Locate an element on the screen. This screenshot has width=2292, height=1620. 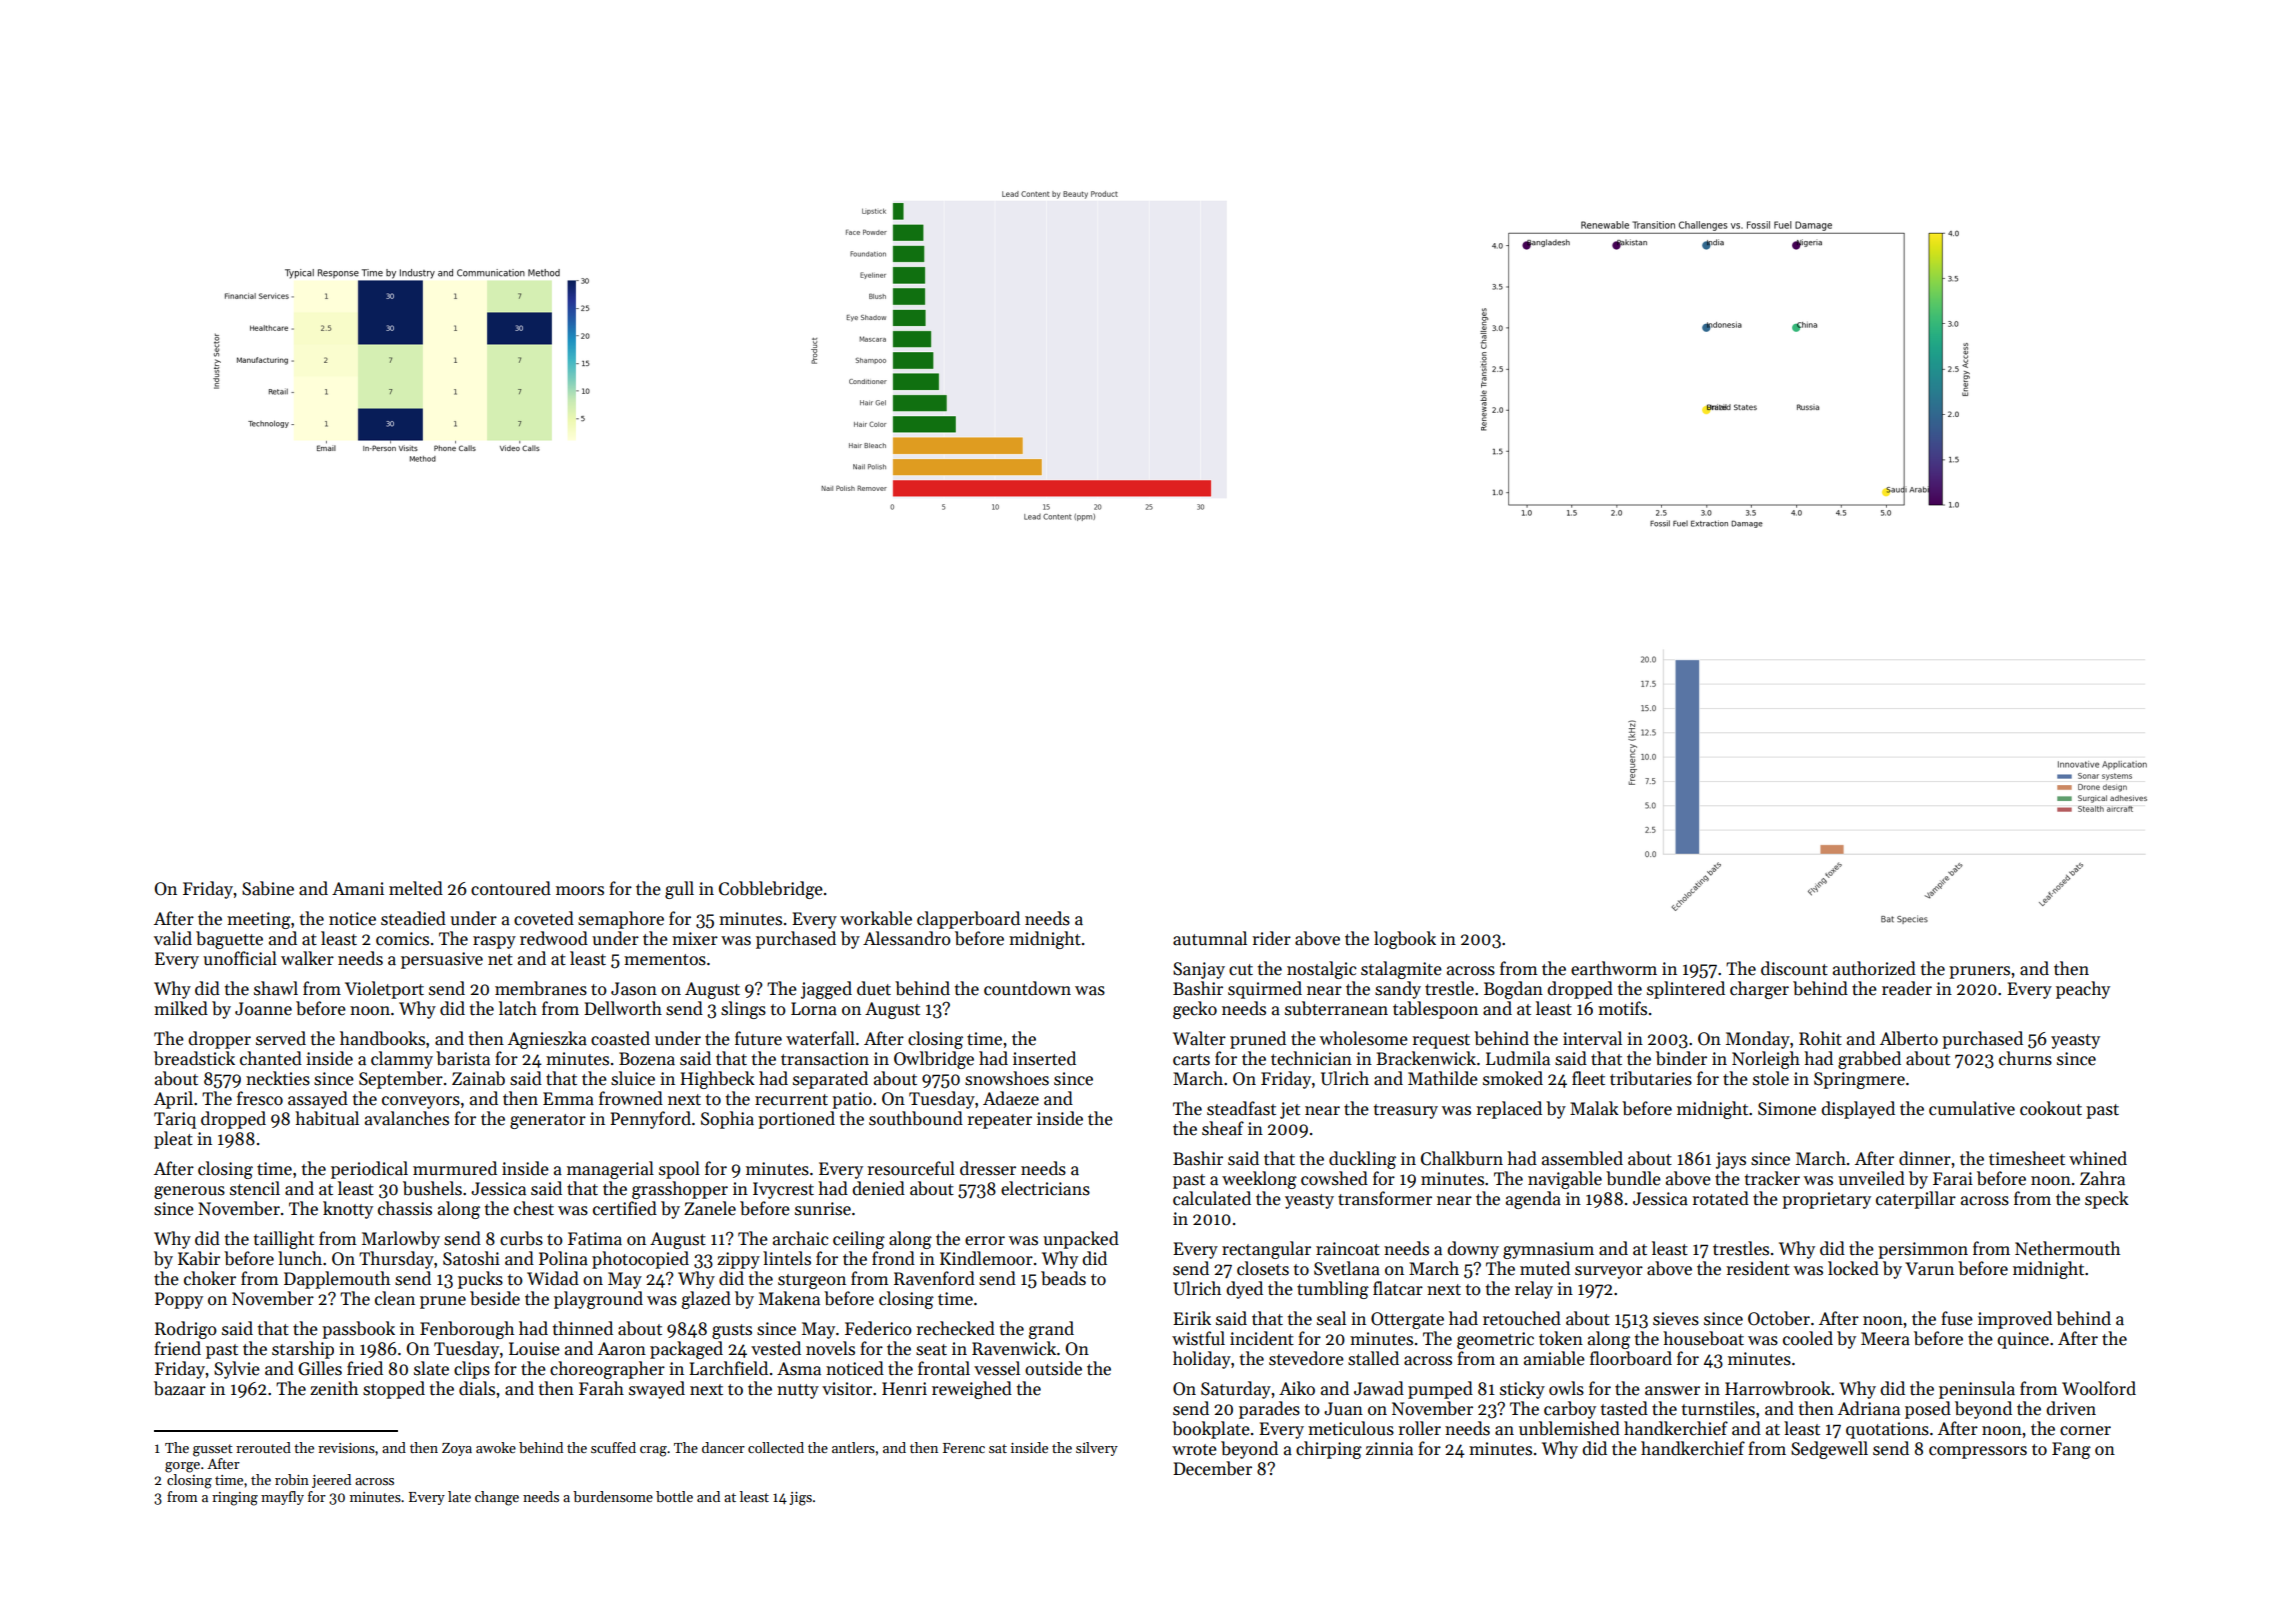
speck is located at coordinates (2107, 1200).
